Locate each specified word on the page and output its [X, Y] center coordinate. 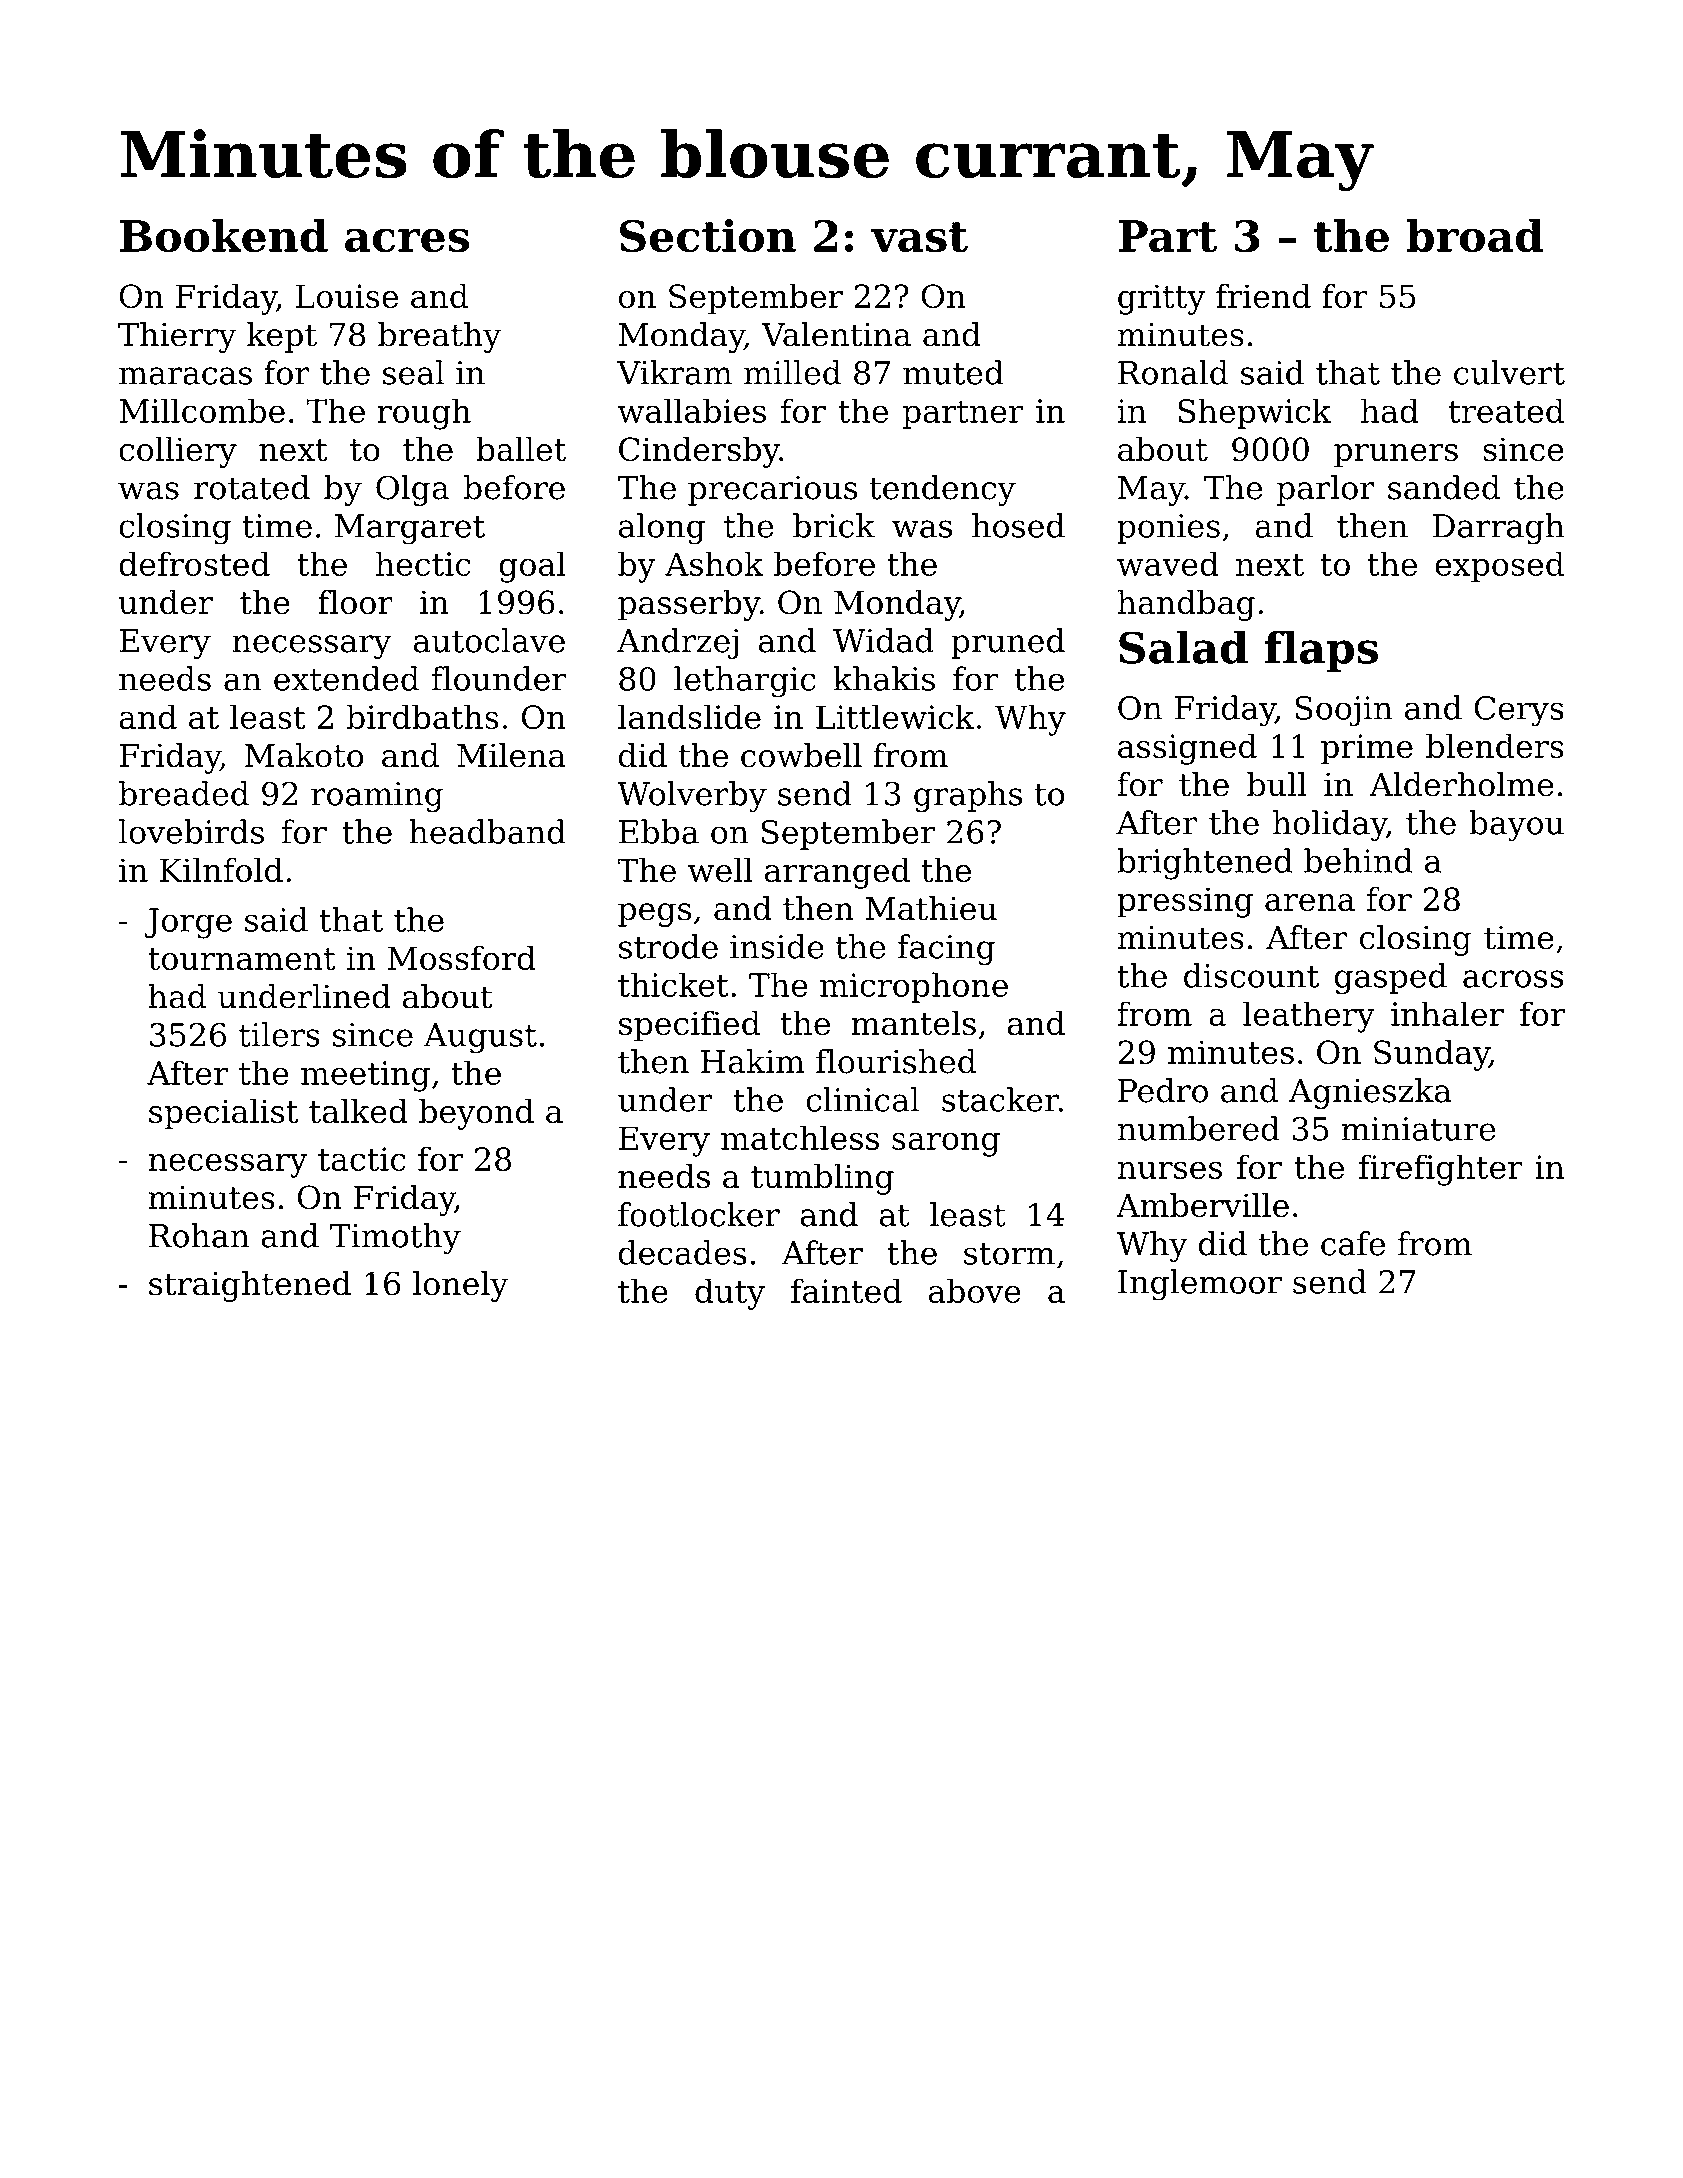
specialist [223, 1114]
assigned [1187, 749]
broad [1474, 235]
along [662, 529]
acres [407, 240]
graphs [968, 796]
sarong [946, 1144]
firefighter [1441, 1170]
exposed [1499, 566]
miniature [1418, 1129]
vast [919, 237]
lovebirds [191, 831]
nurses [1170, 1170]
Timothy [395, 1238]
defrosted [194, 563]
